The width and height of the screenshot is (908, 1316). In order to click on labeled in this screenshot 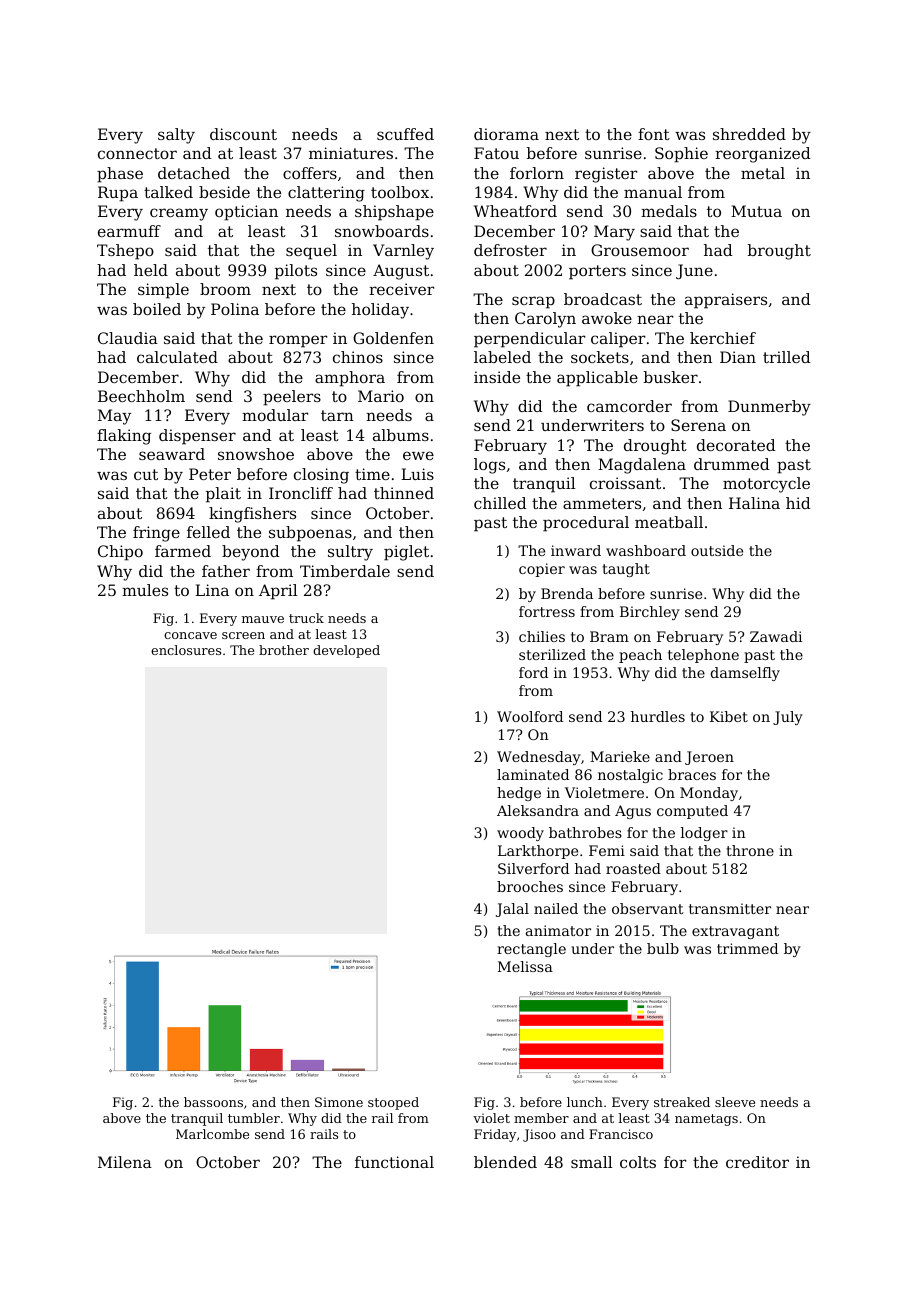, I will do `click(502, 357)`.
